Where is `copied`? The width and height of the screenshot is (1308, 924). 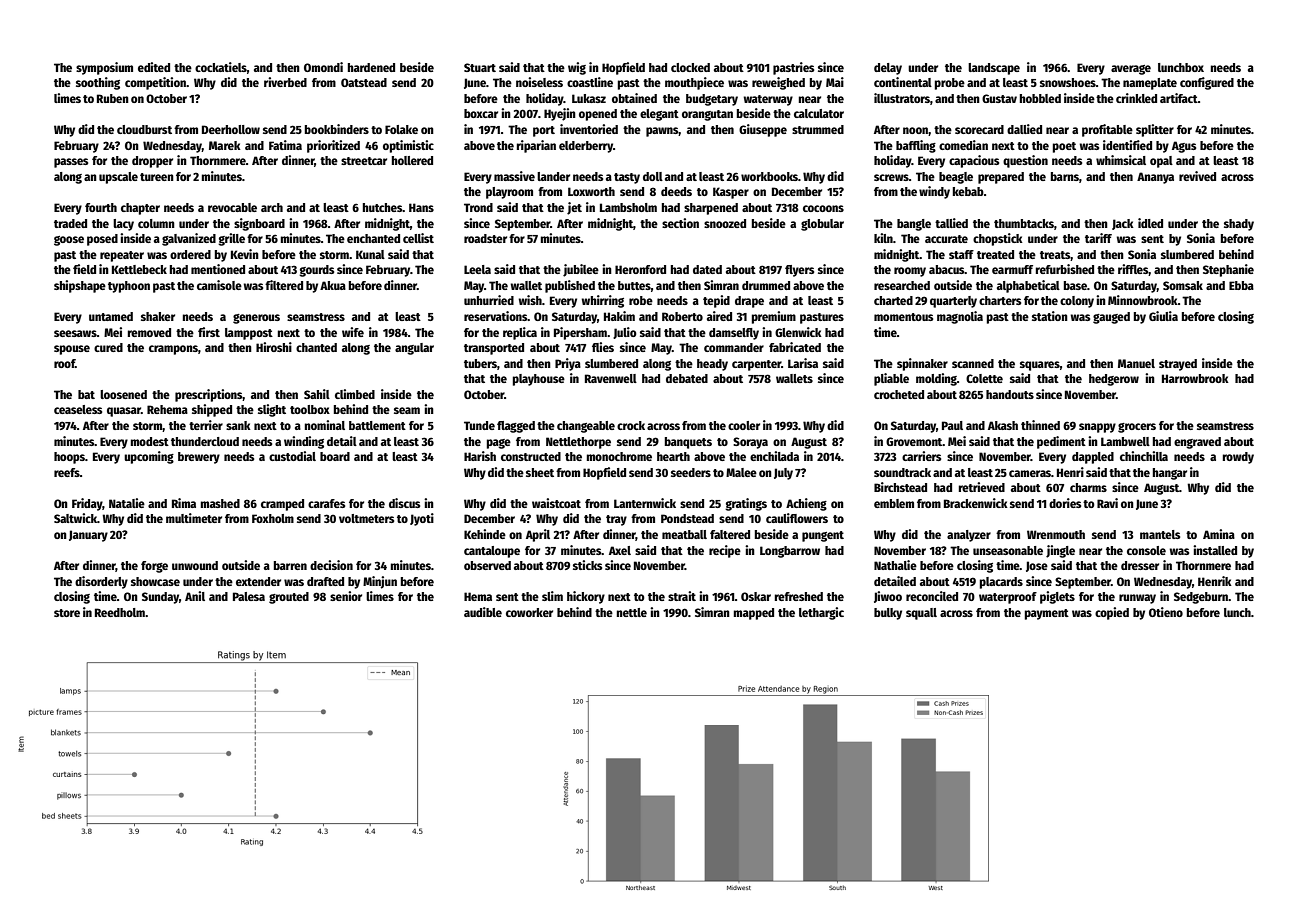 copied is located at coordinates (1112, 613).
